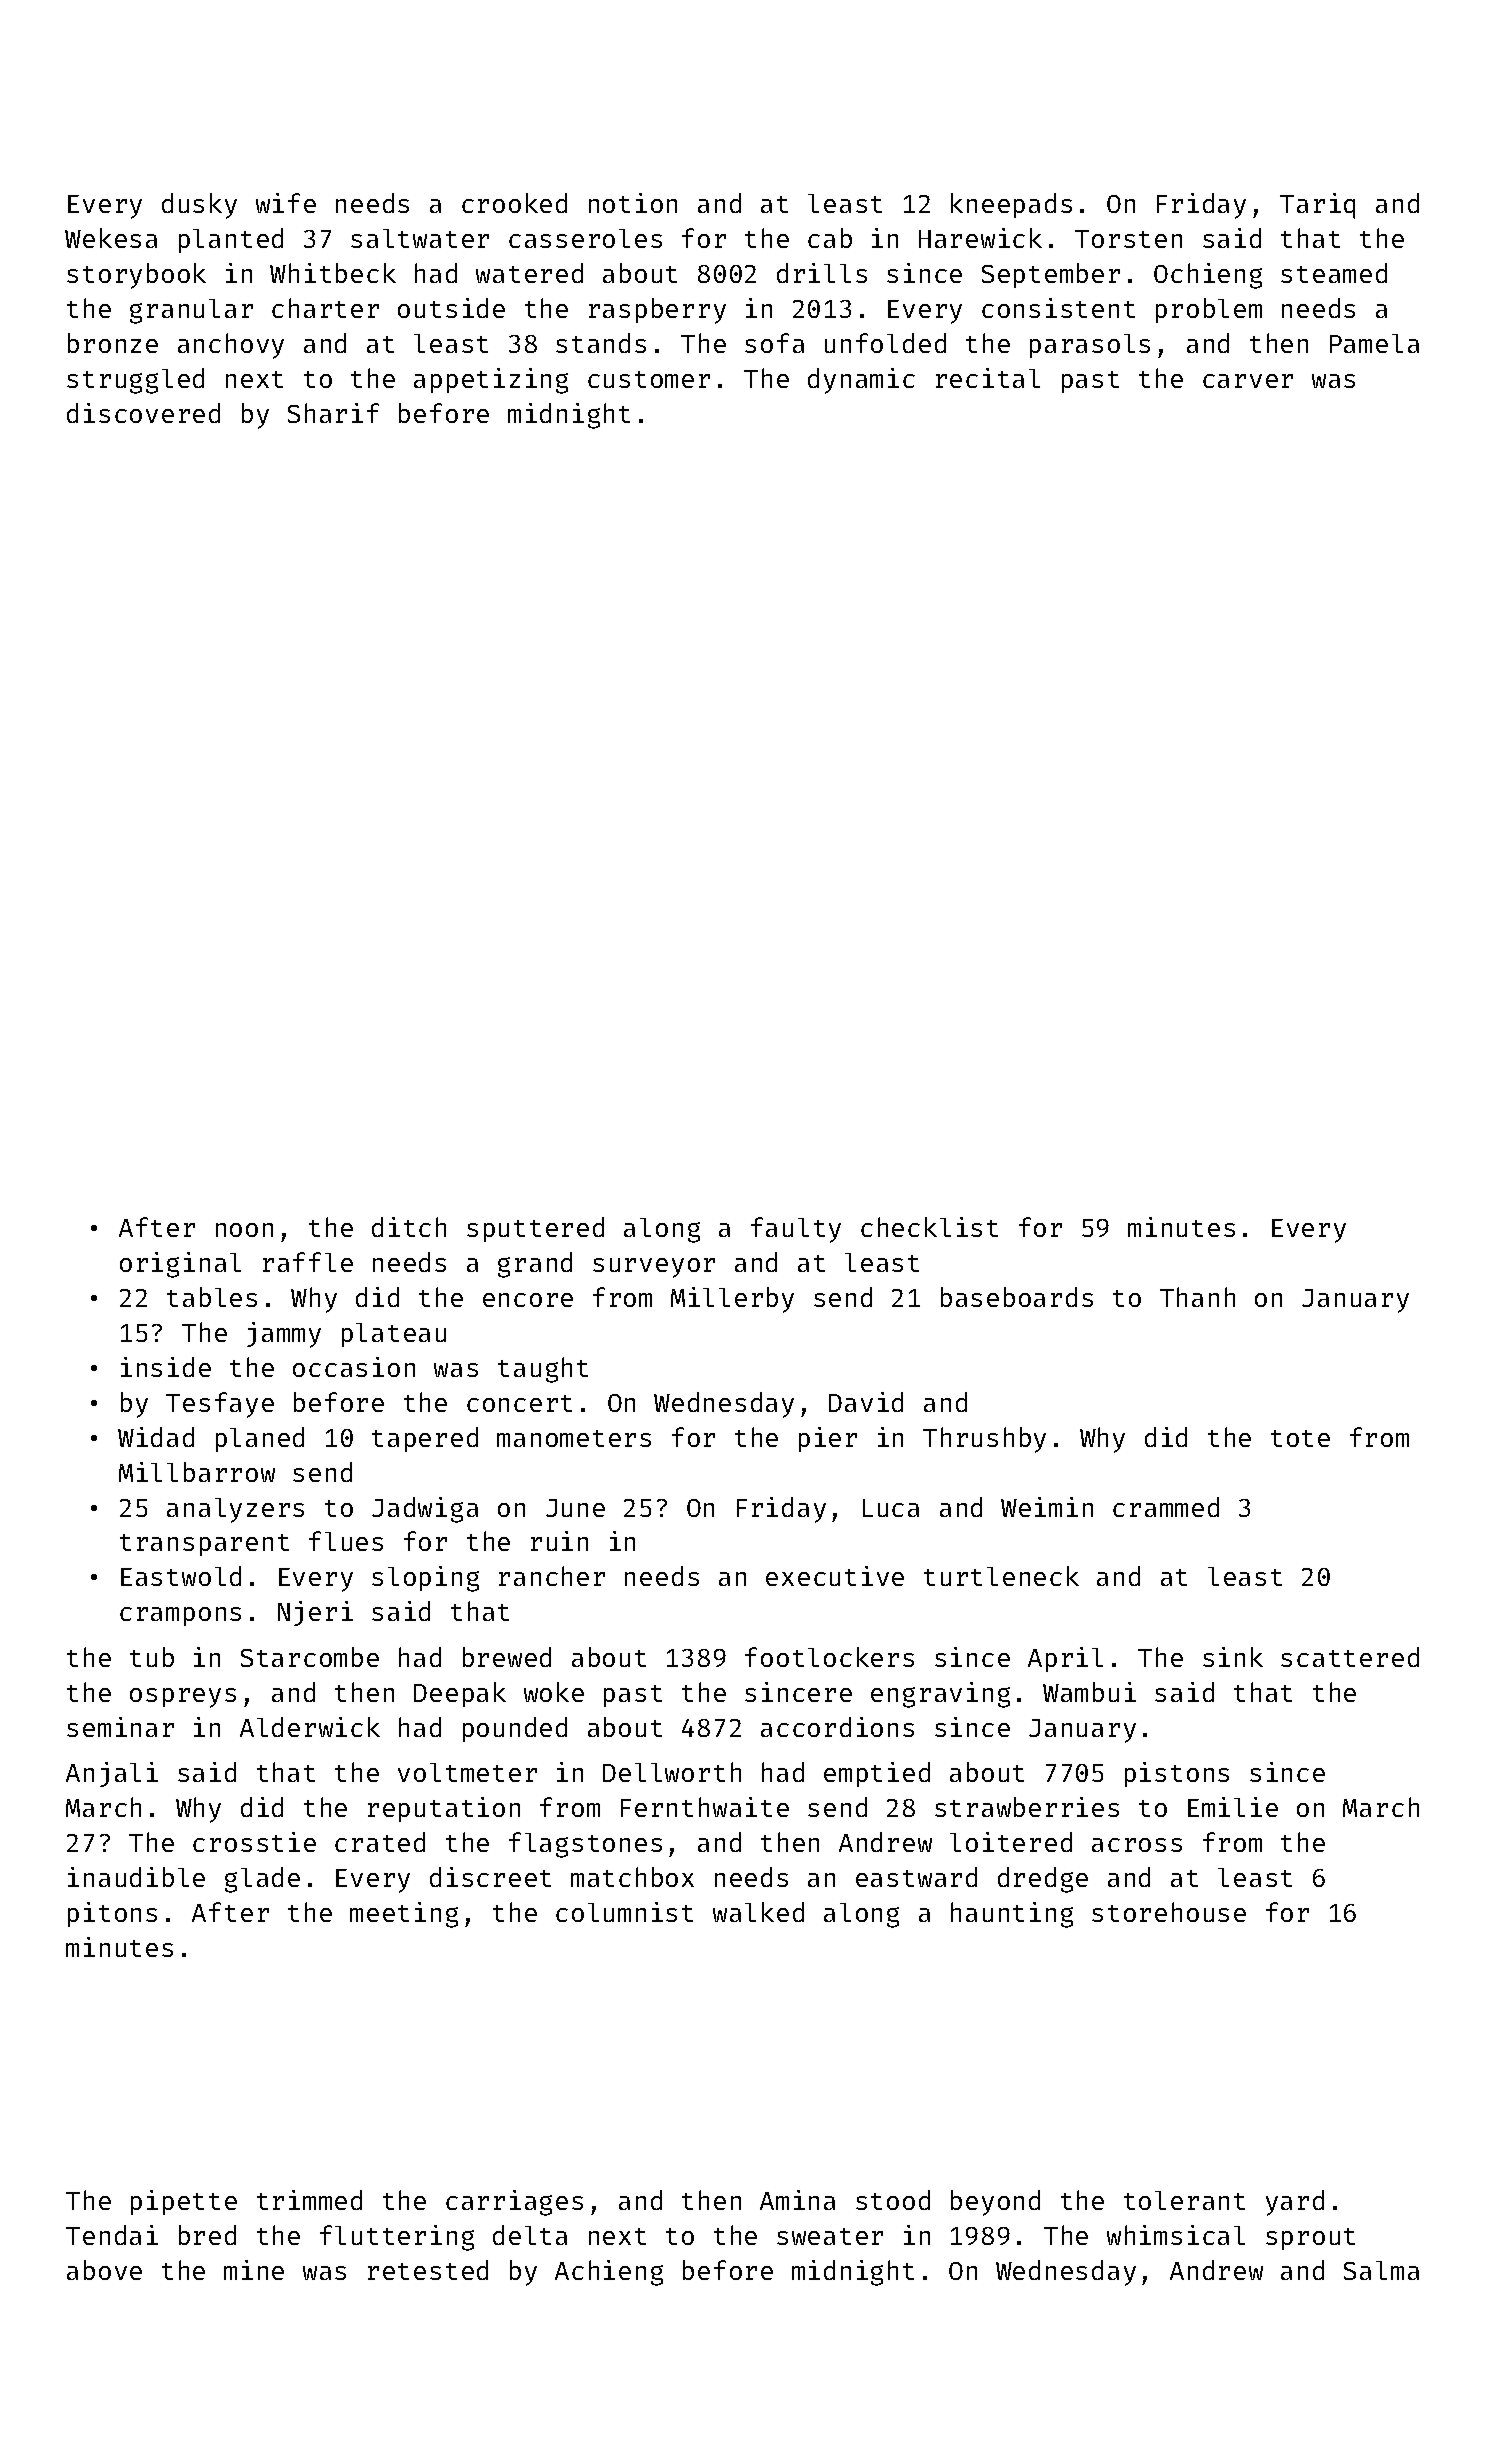  I want to click on Tariq, so click(1317, 206).
